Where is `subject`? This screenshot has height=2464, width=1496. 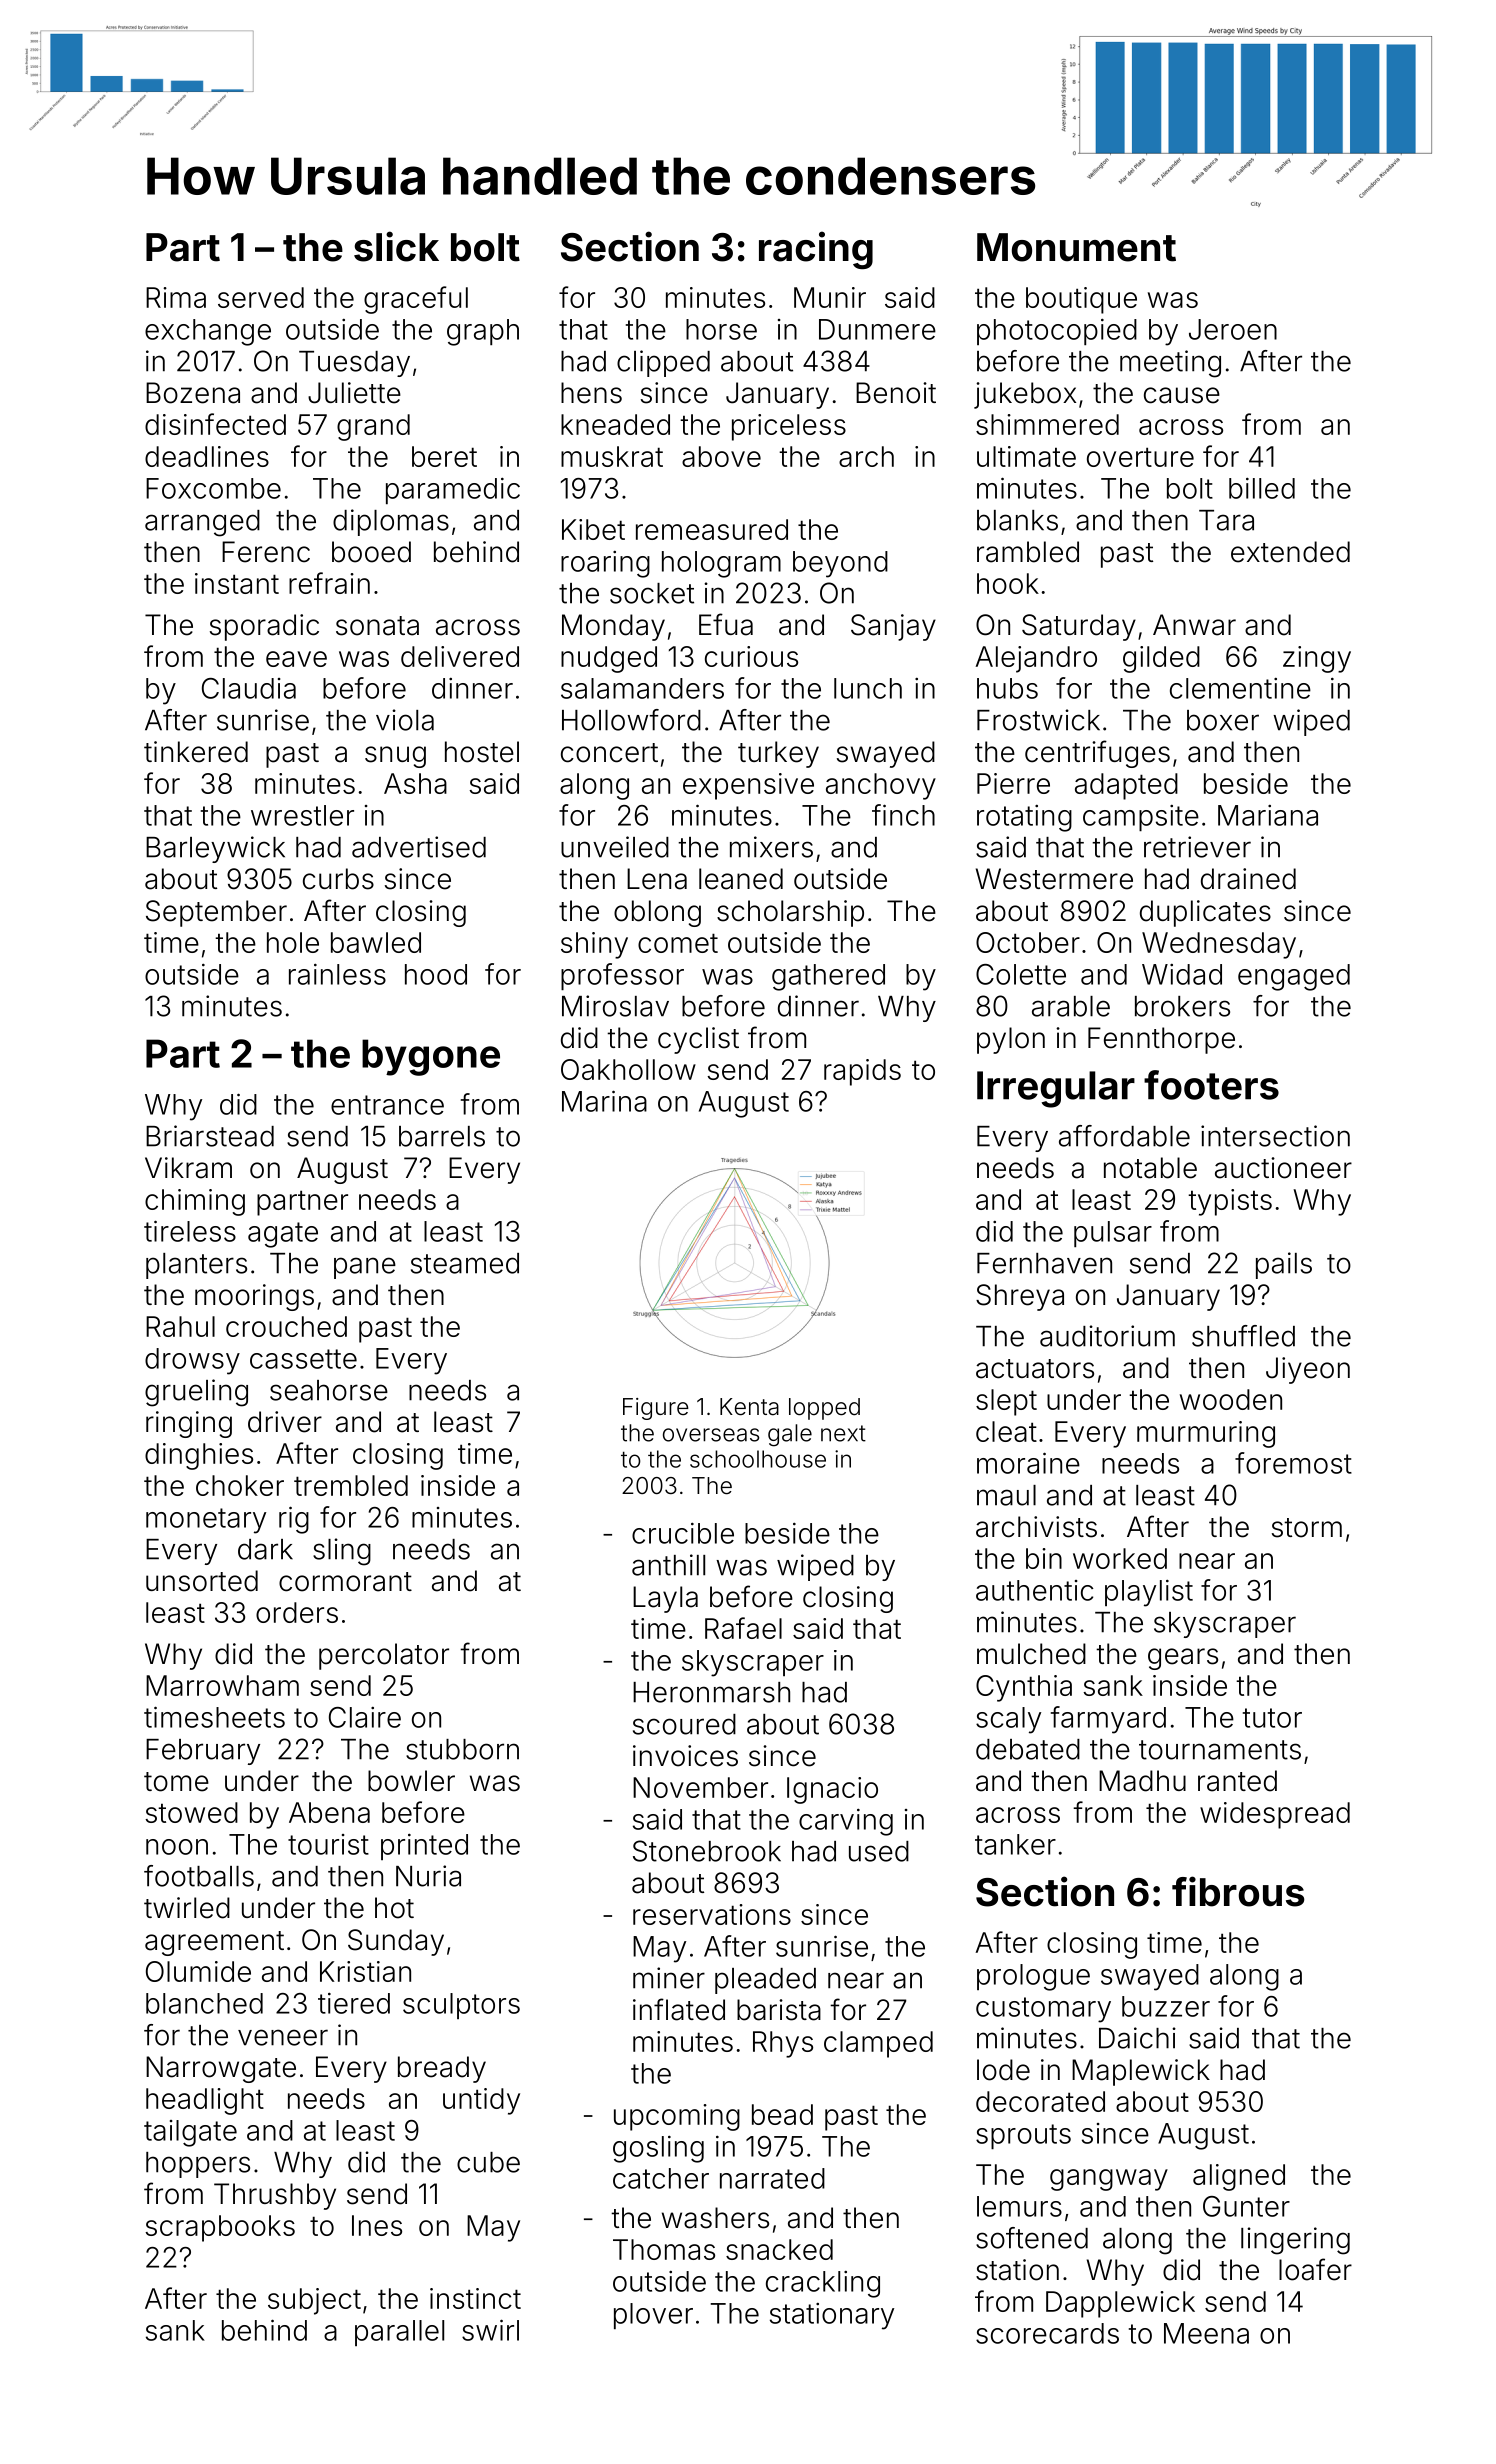 subject is located at coordinates (314, 2301).
